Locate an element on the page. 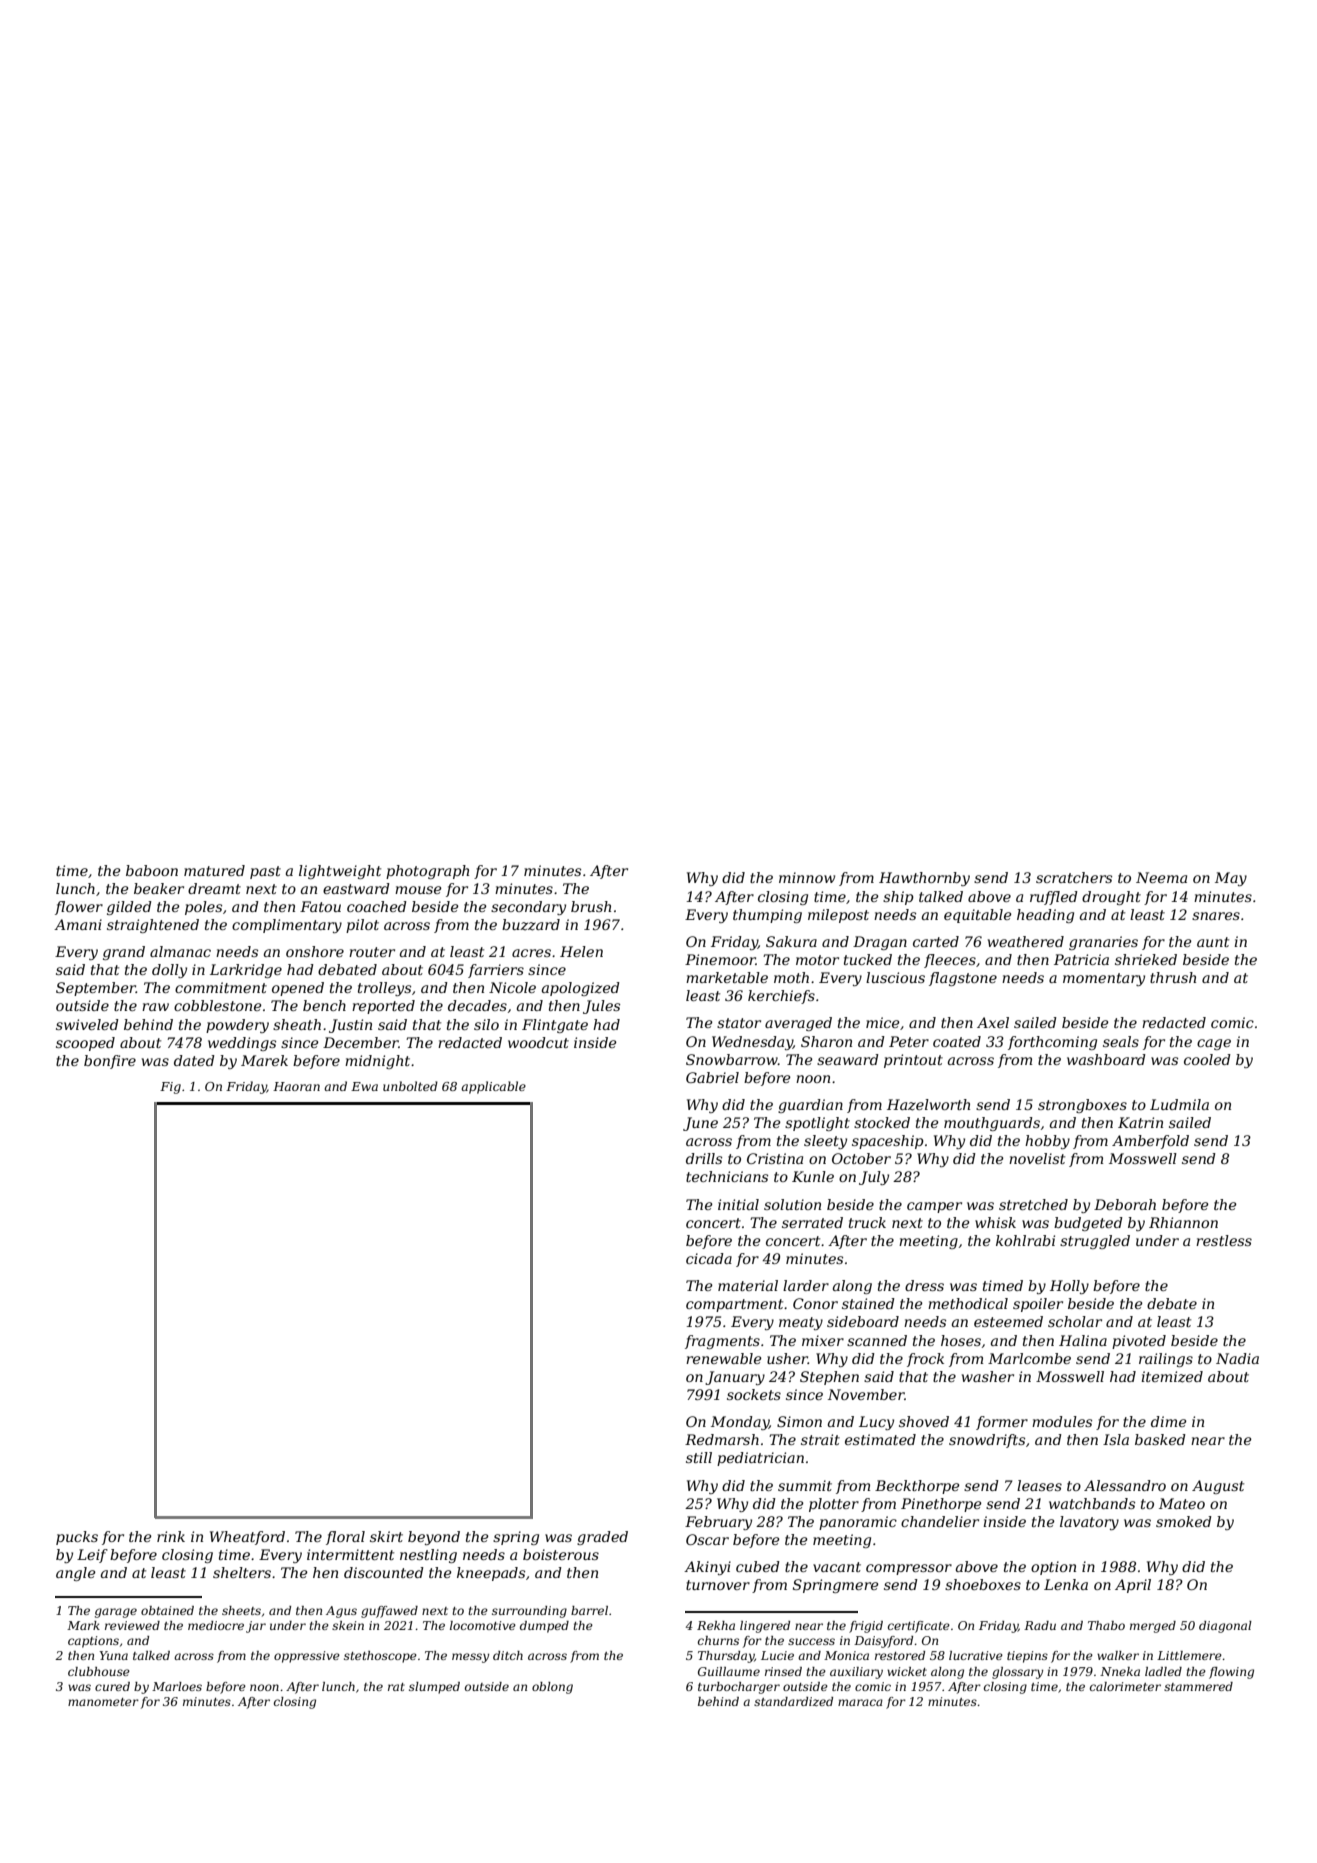 The height and width of the image is (1863, 1317). fragments is located at coordinates (722, 1342).
